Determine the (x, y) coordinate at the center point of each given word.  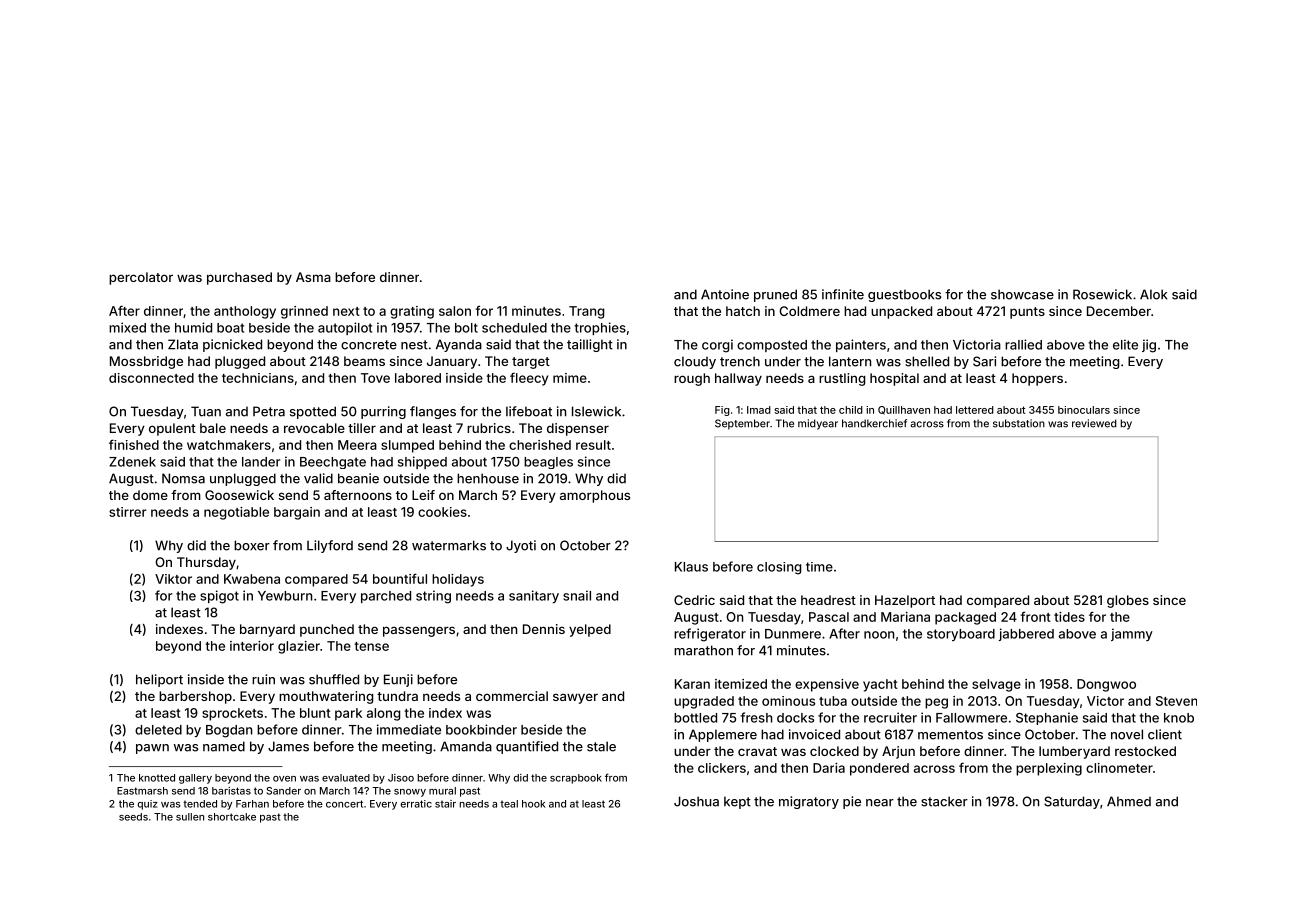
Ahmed (1129, 801)
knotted (157, 778)
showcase (1022, 294)
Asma (313, 277)
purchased (239, 278)
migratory (809, 802)
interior (252, 646)
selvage (996, 685)
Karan (692, 684)
